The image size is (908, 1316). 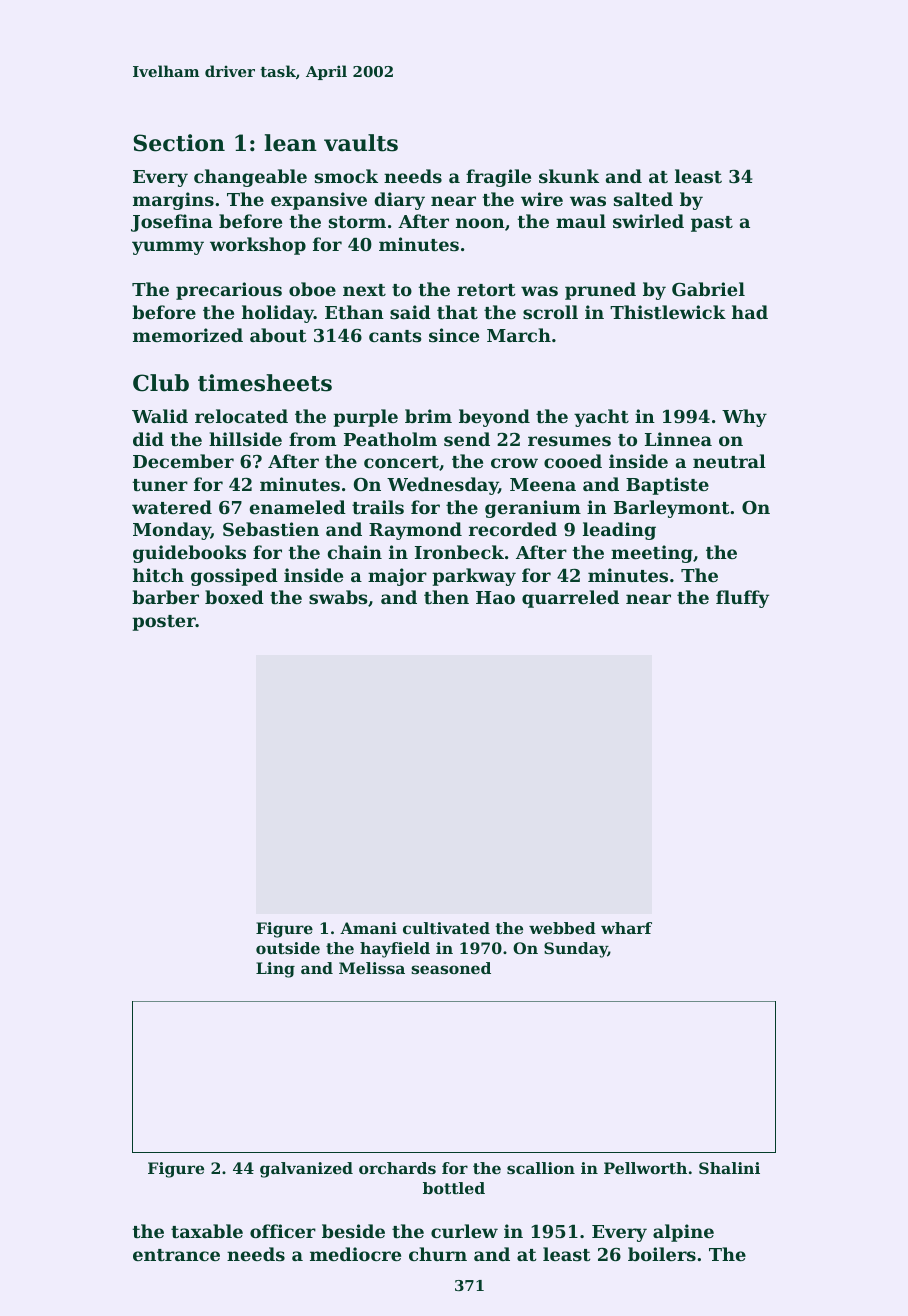 I want to click on curlew, so click(x=464, y=1231).
